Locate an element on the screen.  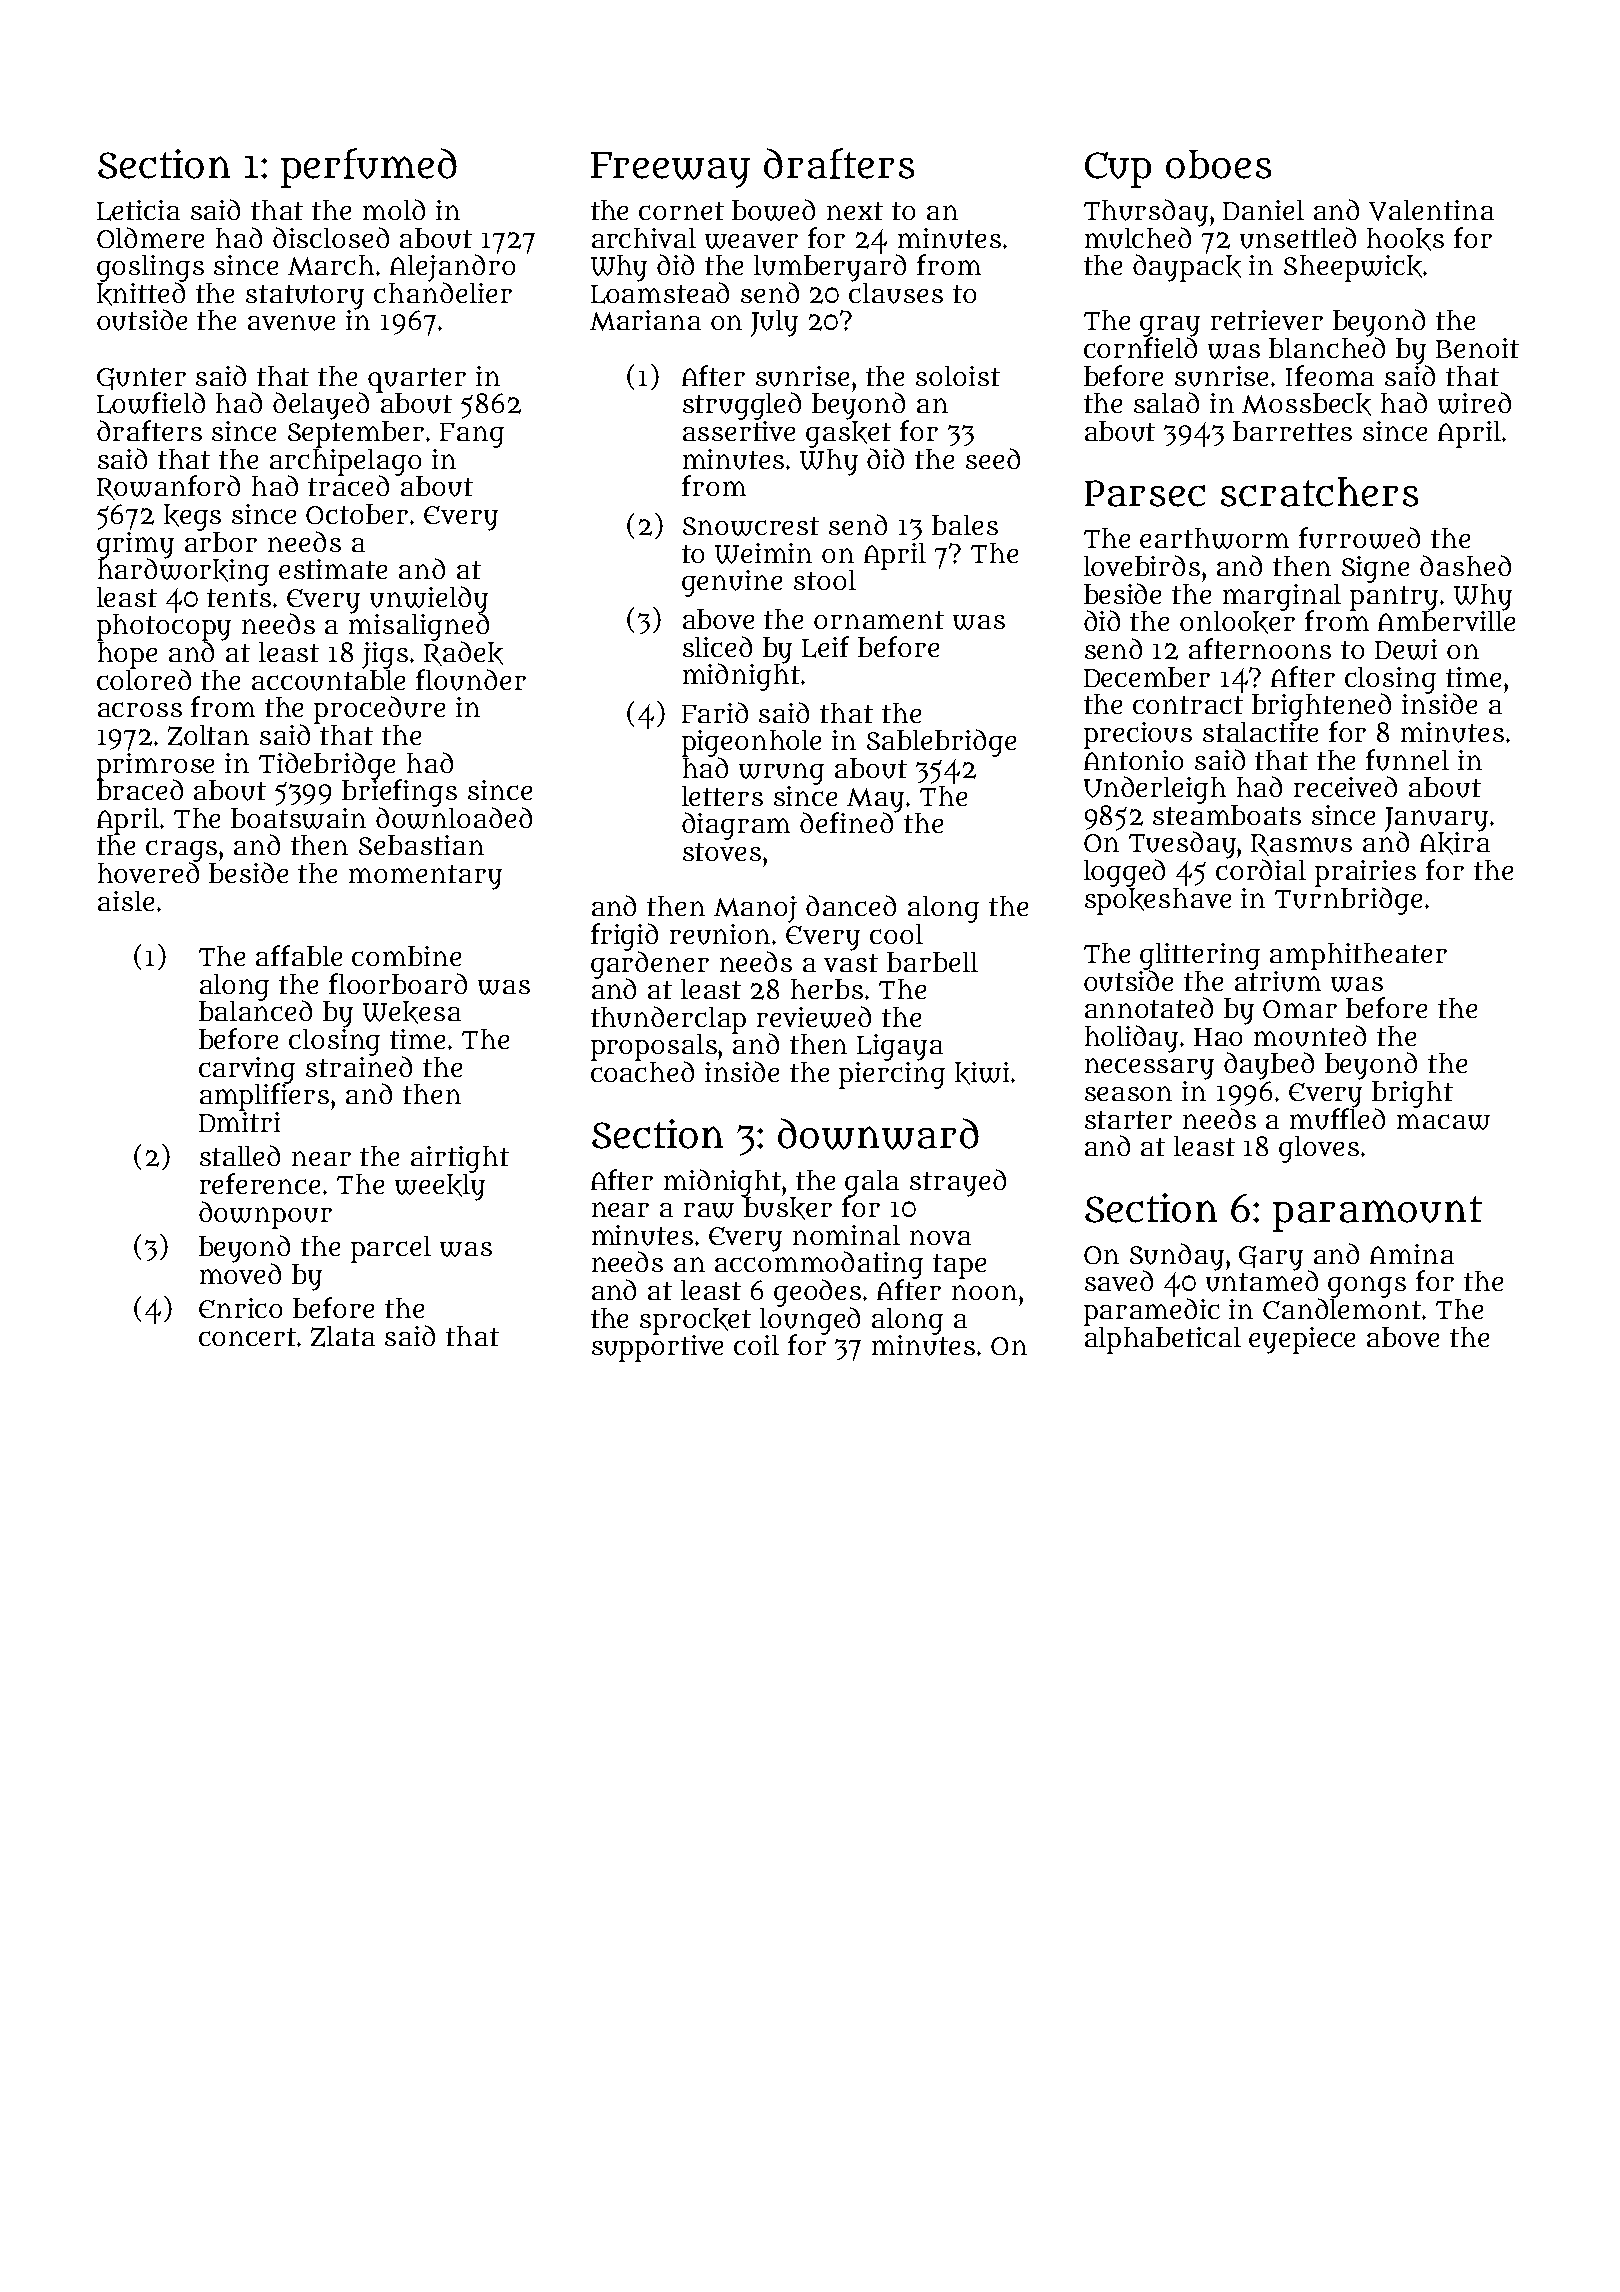
Ligaya is located at coordinates (900, 1047).
